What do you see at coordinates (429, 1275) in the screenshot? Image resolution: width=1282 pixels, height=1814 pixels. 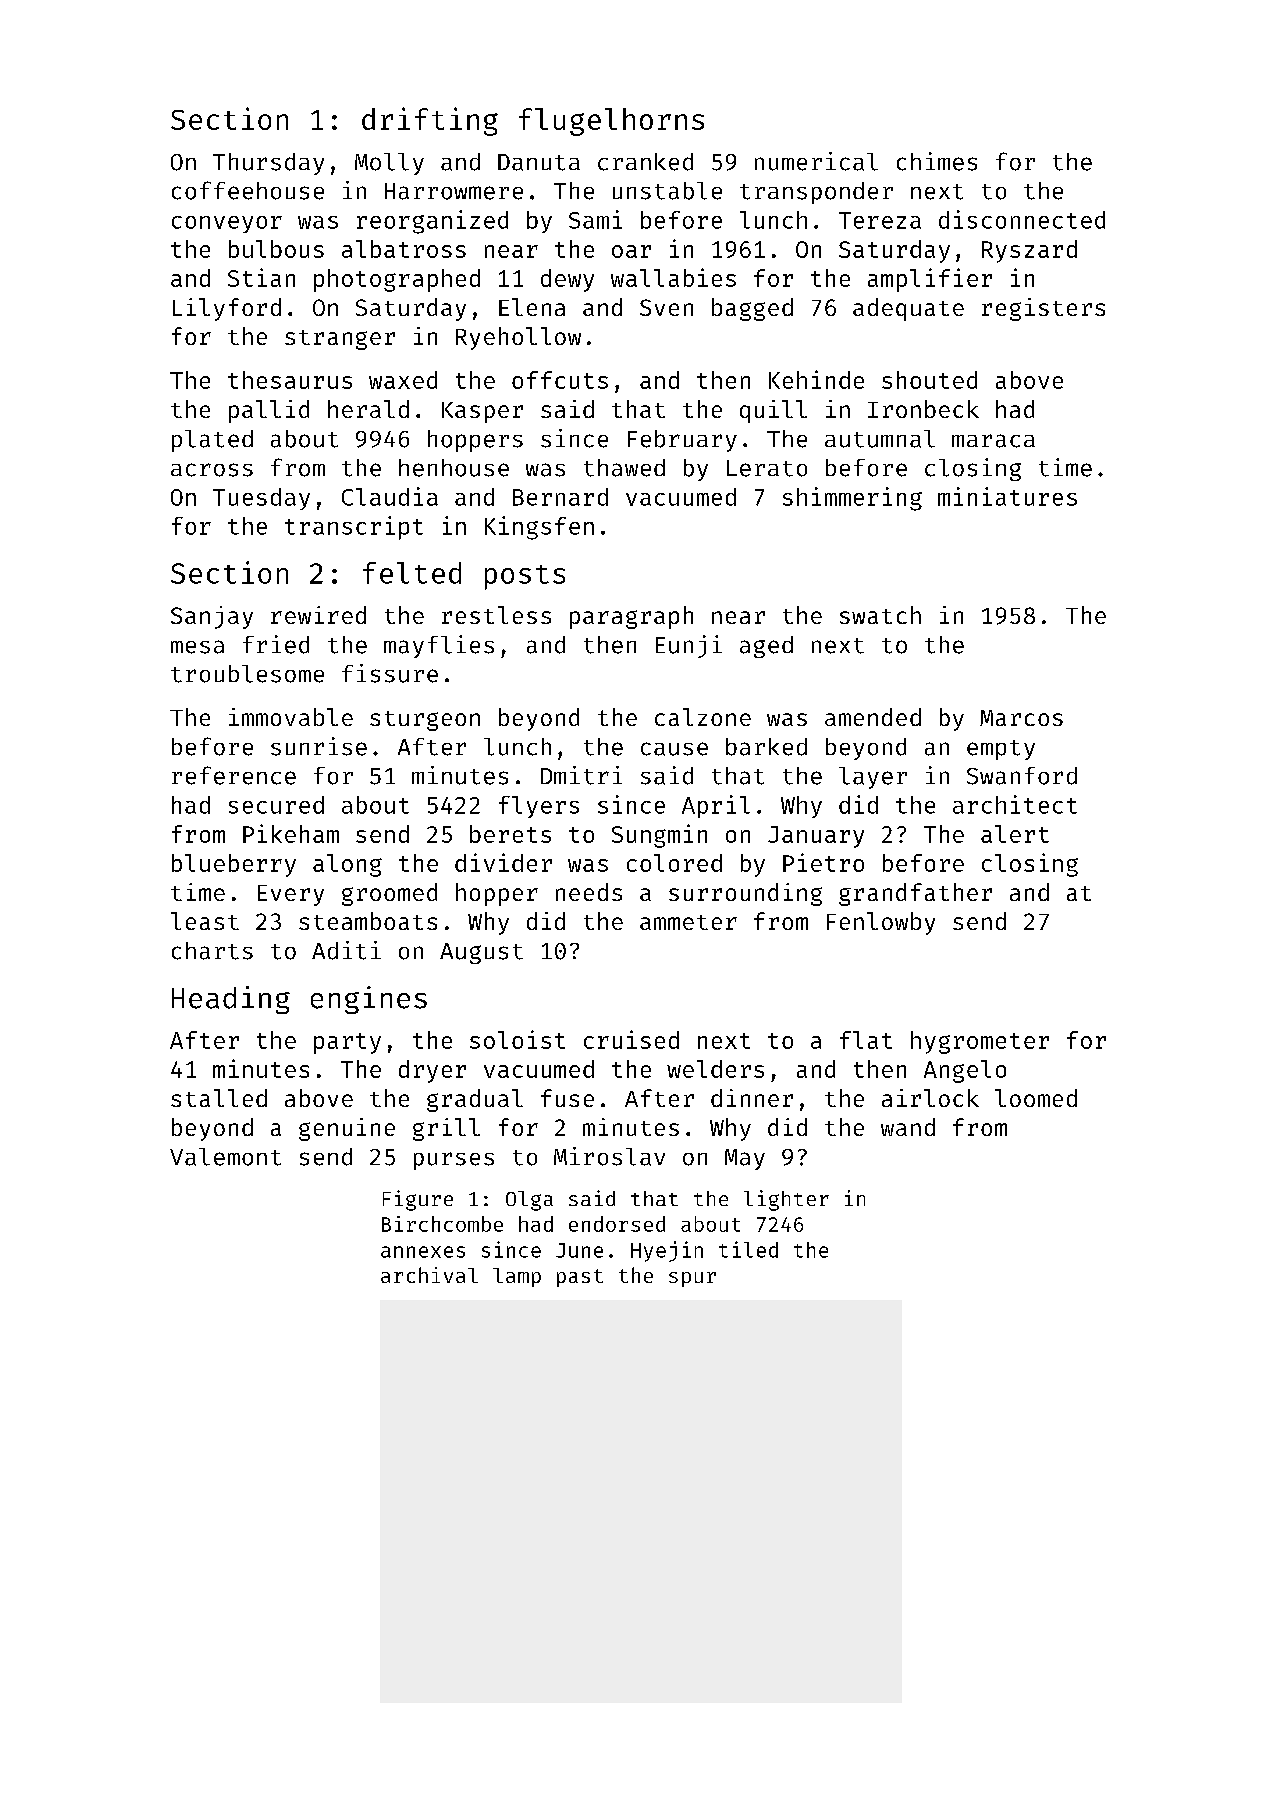 I see `archival` at bounding box center [429, 1275].
